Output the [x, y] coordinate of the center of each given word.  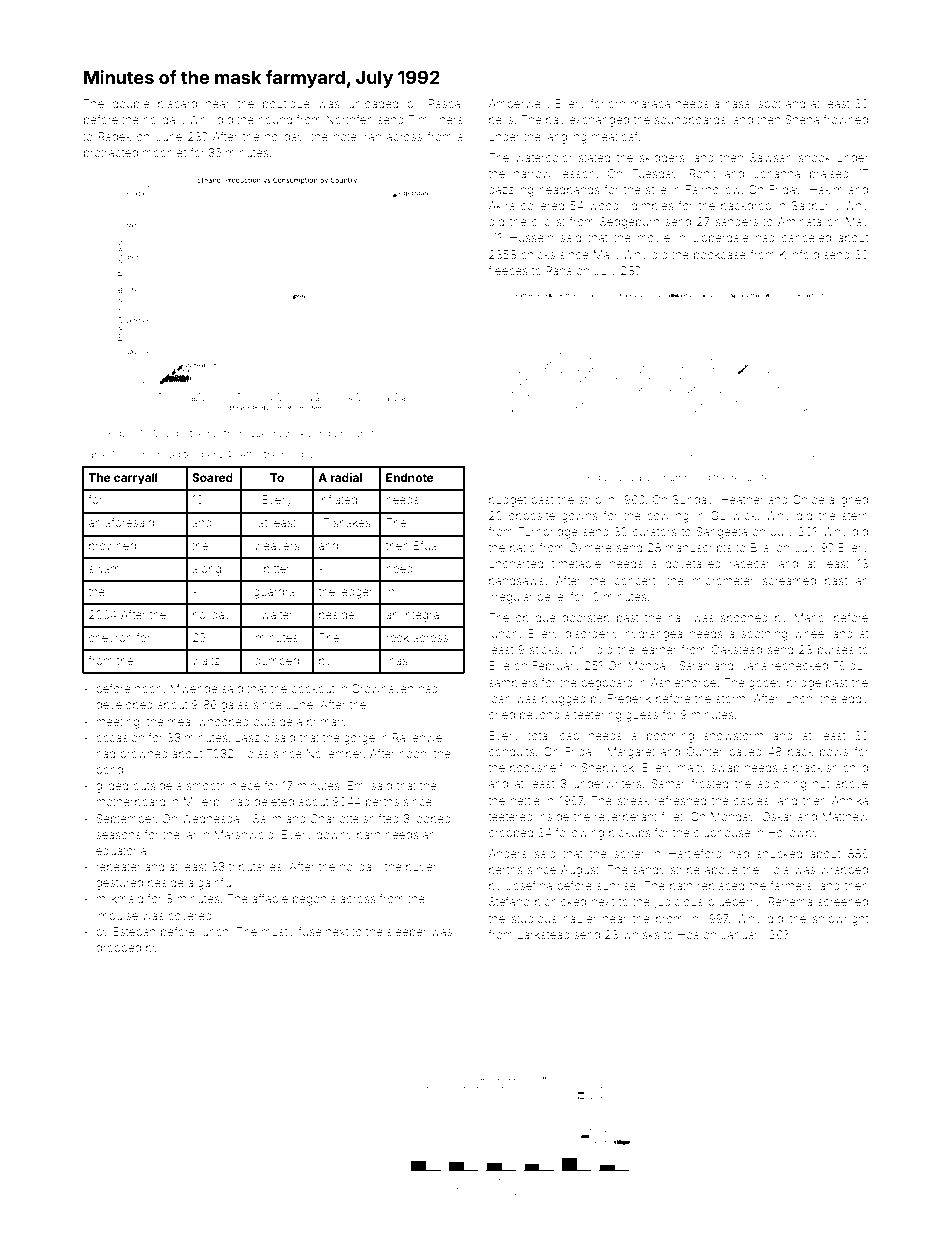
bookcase [720, 254]
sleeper [407, 932]
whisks [641, 934]
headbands [569, 189]
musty [278, 933]
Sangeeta [721, 533]
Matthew [845, 816]
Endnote [410, 477]
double [131, 103]
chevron [110, 638]
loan [500, 698]
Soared [212, 477]
